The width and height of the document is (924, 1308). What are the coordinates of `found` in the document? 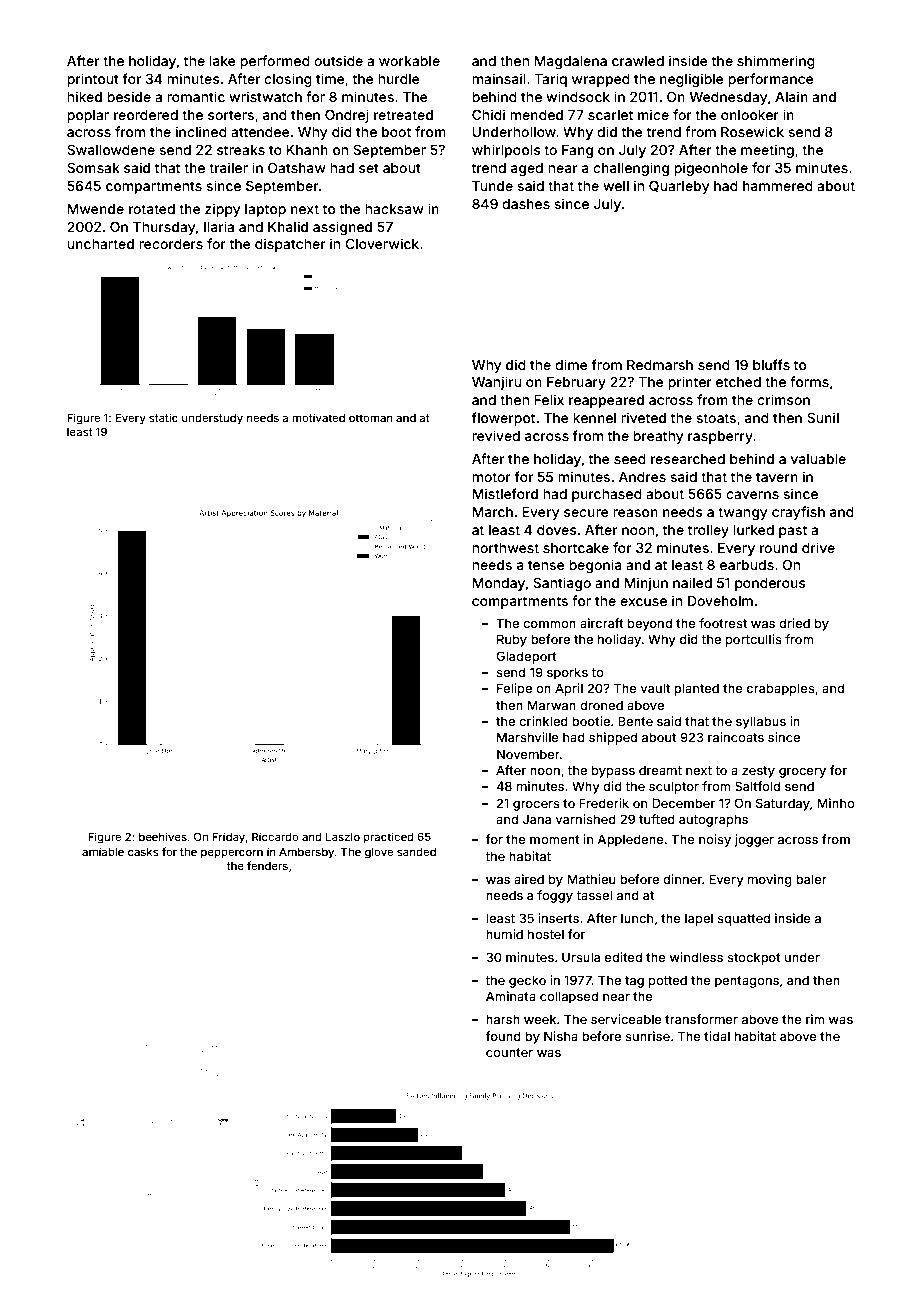 It's located at (503, 1036).
